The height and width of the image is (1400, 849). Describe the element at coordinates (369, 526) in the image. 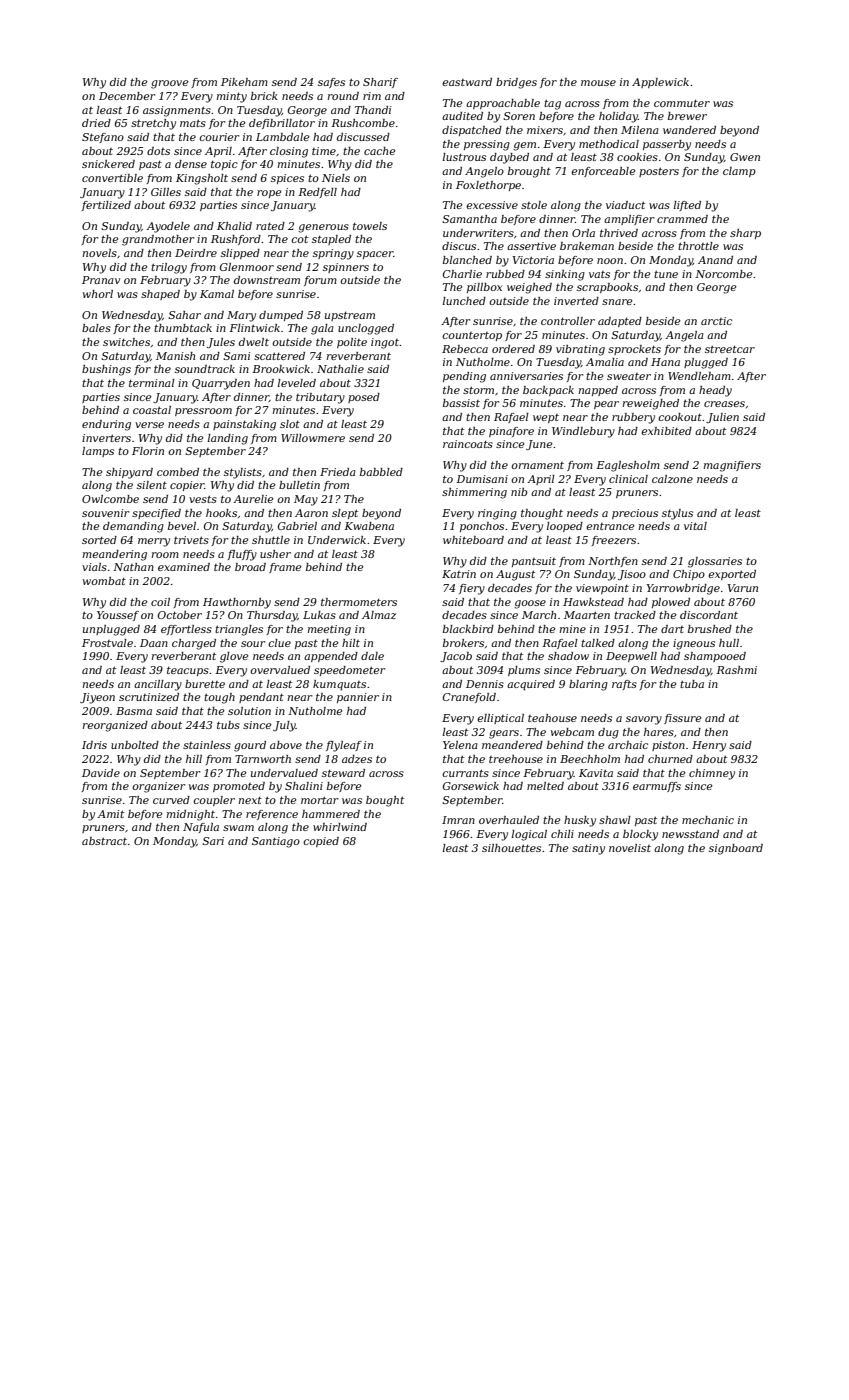

I see `Kwabena` at that location.
